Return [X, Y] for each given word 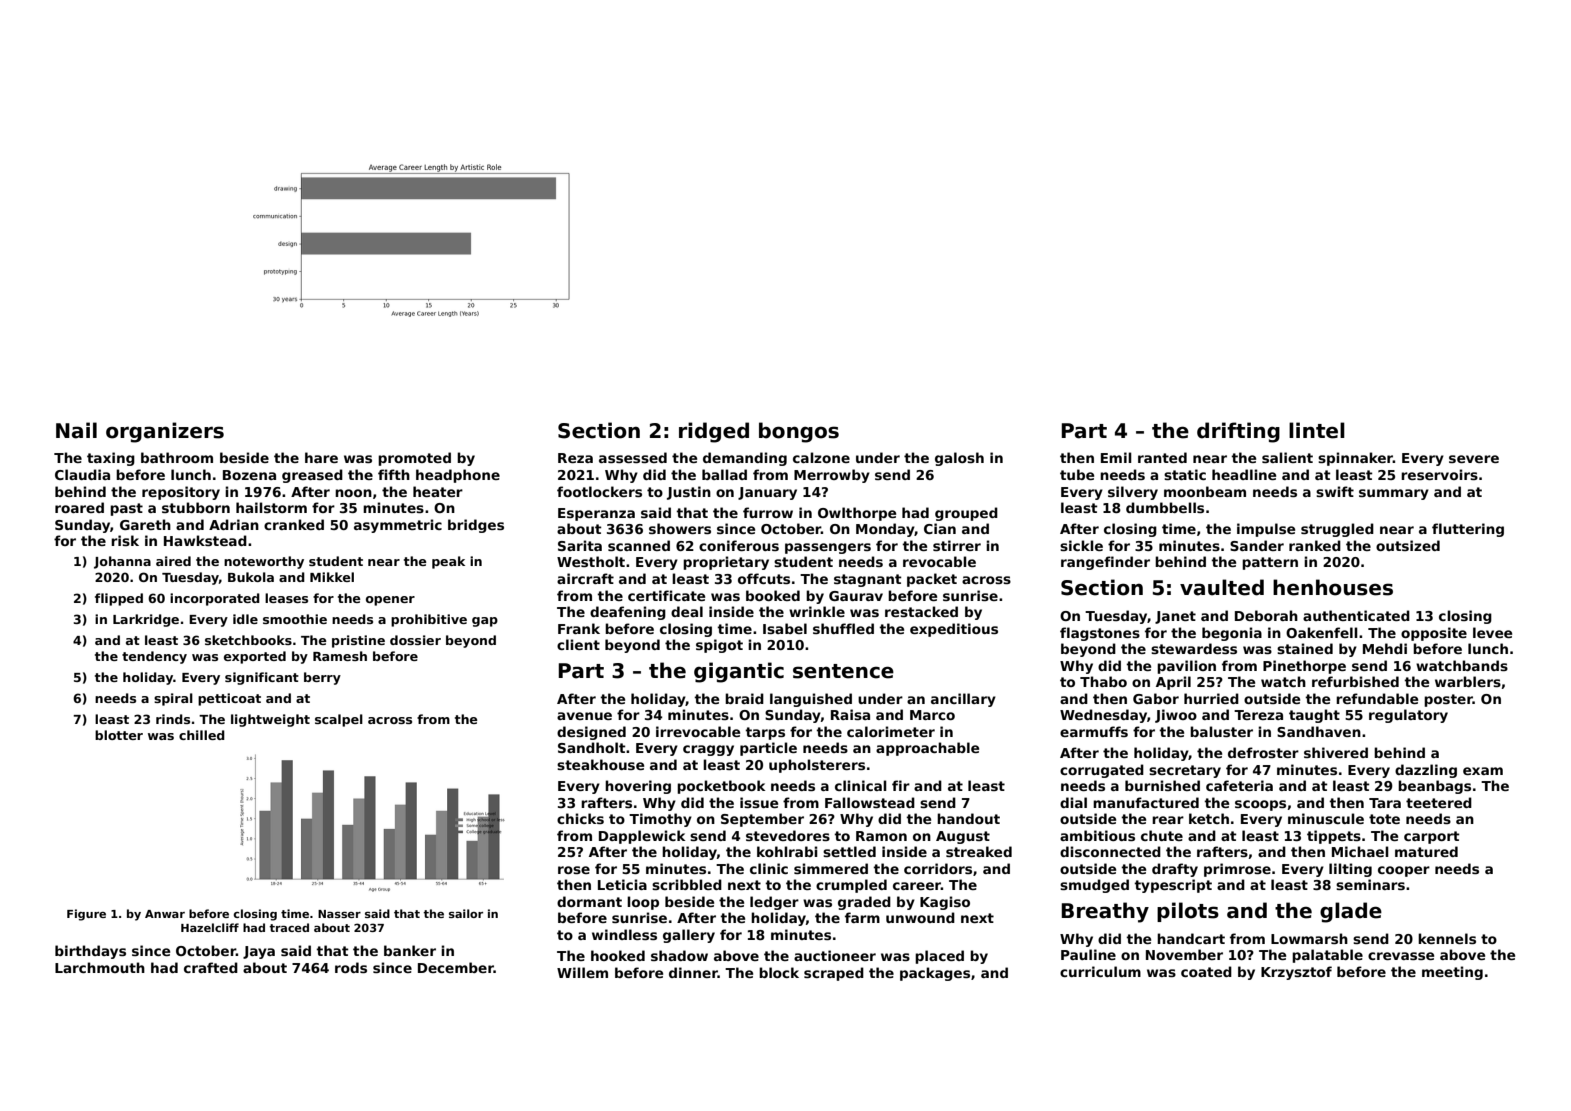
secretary [1185, 771]
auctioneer [835, 955]
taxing [111, 459]
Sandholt [591, 747]
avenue [584, 716]
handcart [1191, 938]
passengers [828, 548]
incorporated [215, 599]
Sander [1257, 545]
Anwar [165, 914]
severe [1474, 459]
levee [1492, 632]
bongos [799, 432]
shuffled [843, 628]
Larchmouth [100, 967]
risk [125, 540]
